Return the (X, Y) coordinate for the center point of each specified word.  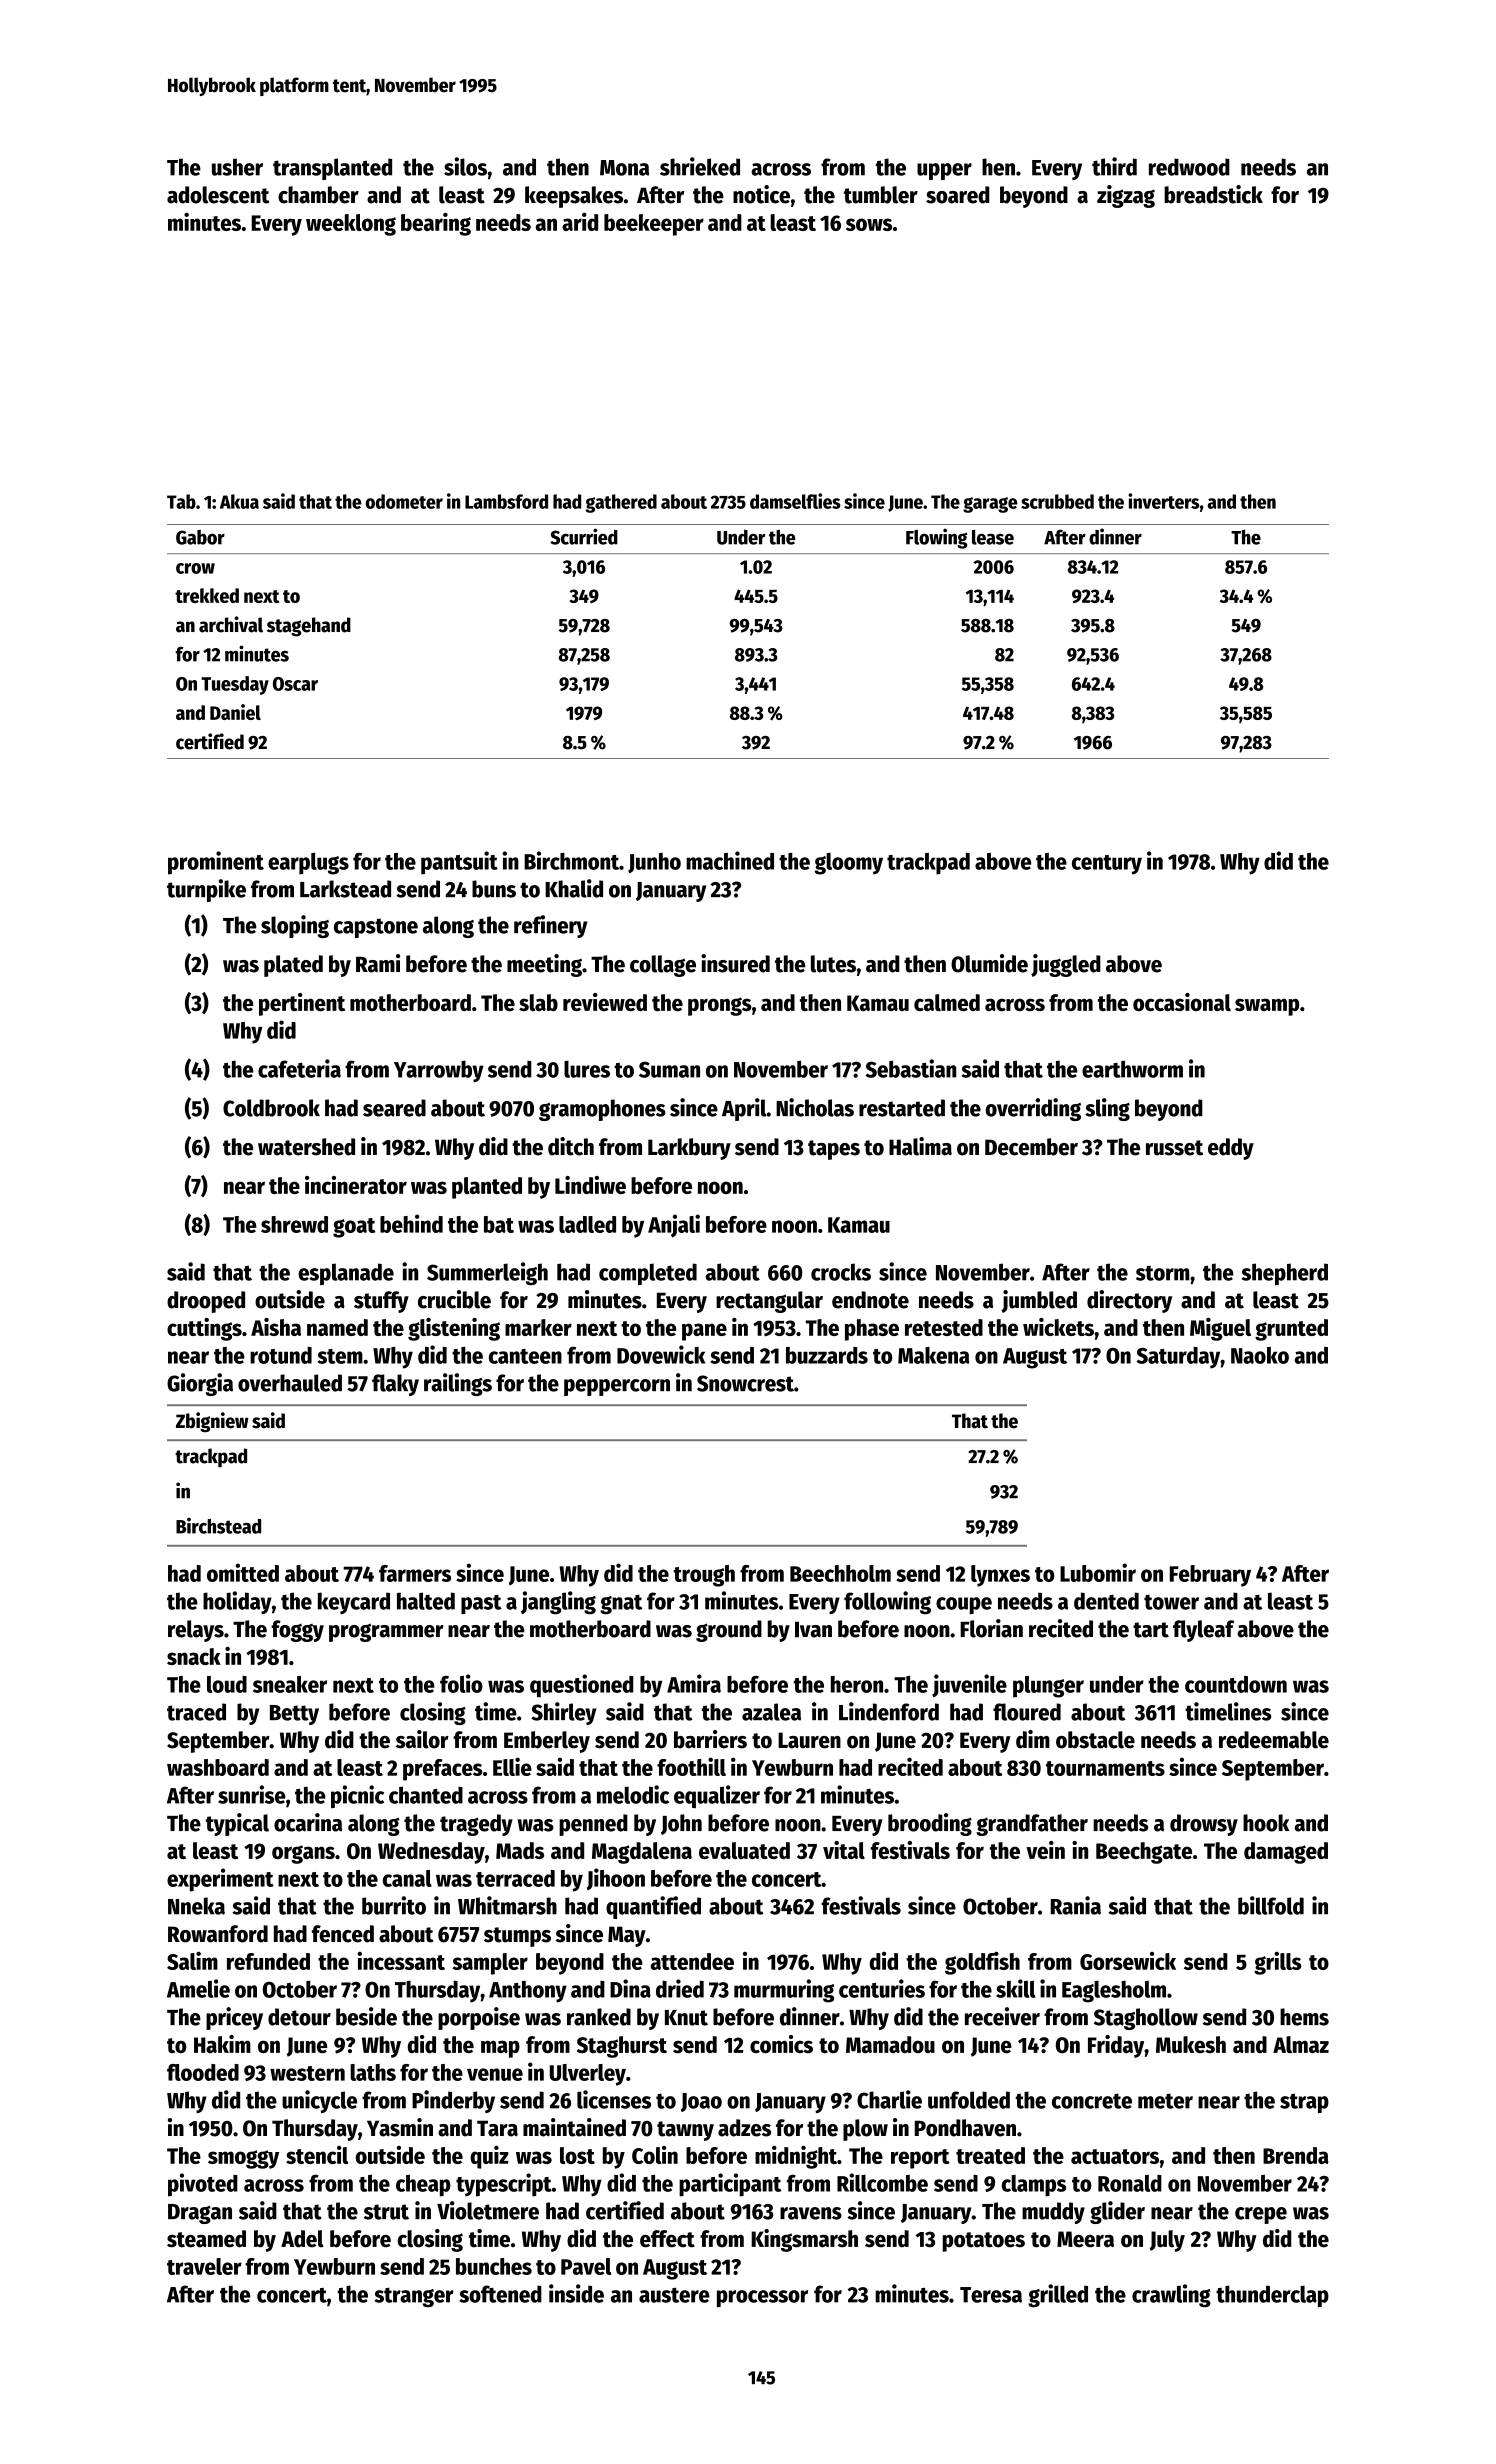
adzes (744, 2128)
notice (761, 194)
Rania (1076, 1905)
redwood (1189, 167)
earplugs (308, 864)
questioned (581, 1686)
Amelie (198, 1988)
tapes (834, 1150)
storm (1162, 1273)
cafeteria (299, 1068)
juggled (1066, 965)
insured (735, 963)
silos (465, 166)
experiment (220, 1880)
